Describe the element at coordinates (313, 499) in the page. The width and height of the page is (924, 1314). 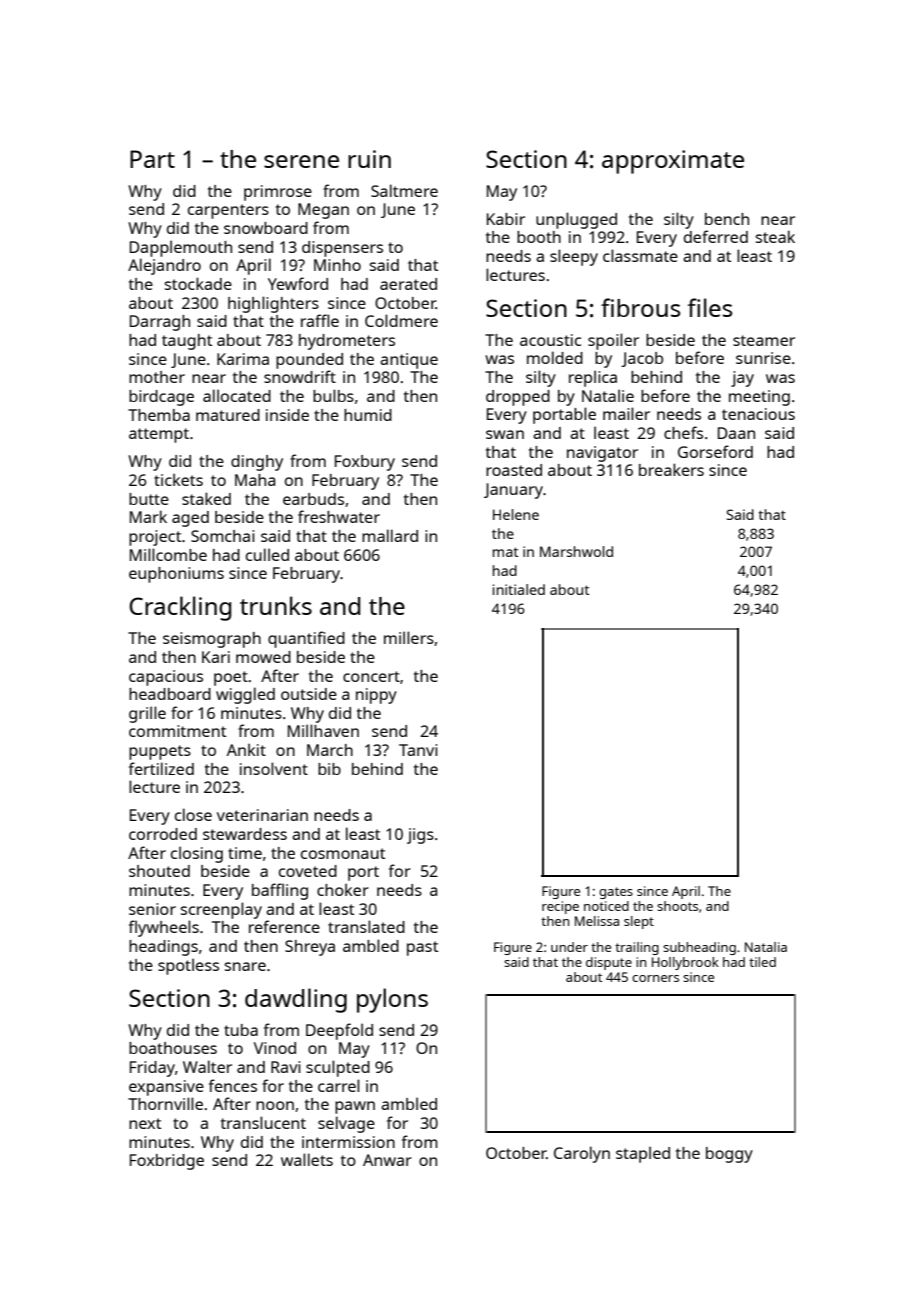
I see `earbuds` at that location.
